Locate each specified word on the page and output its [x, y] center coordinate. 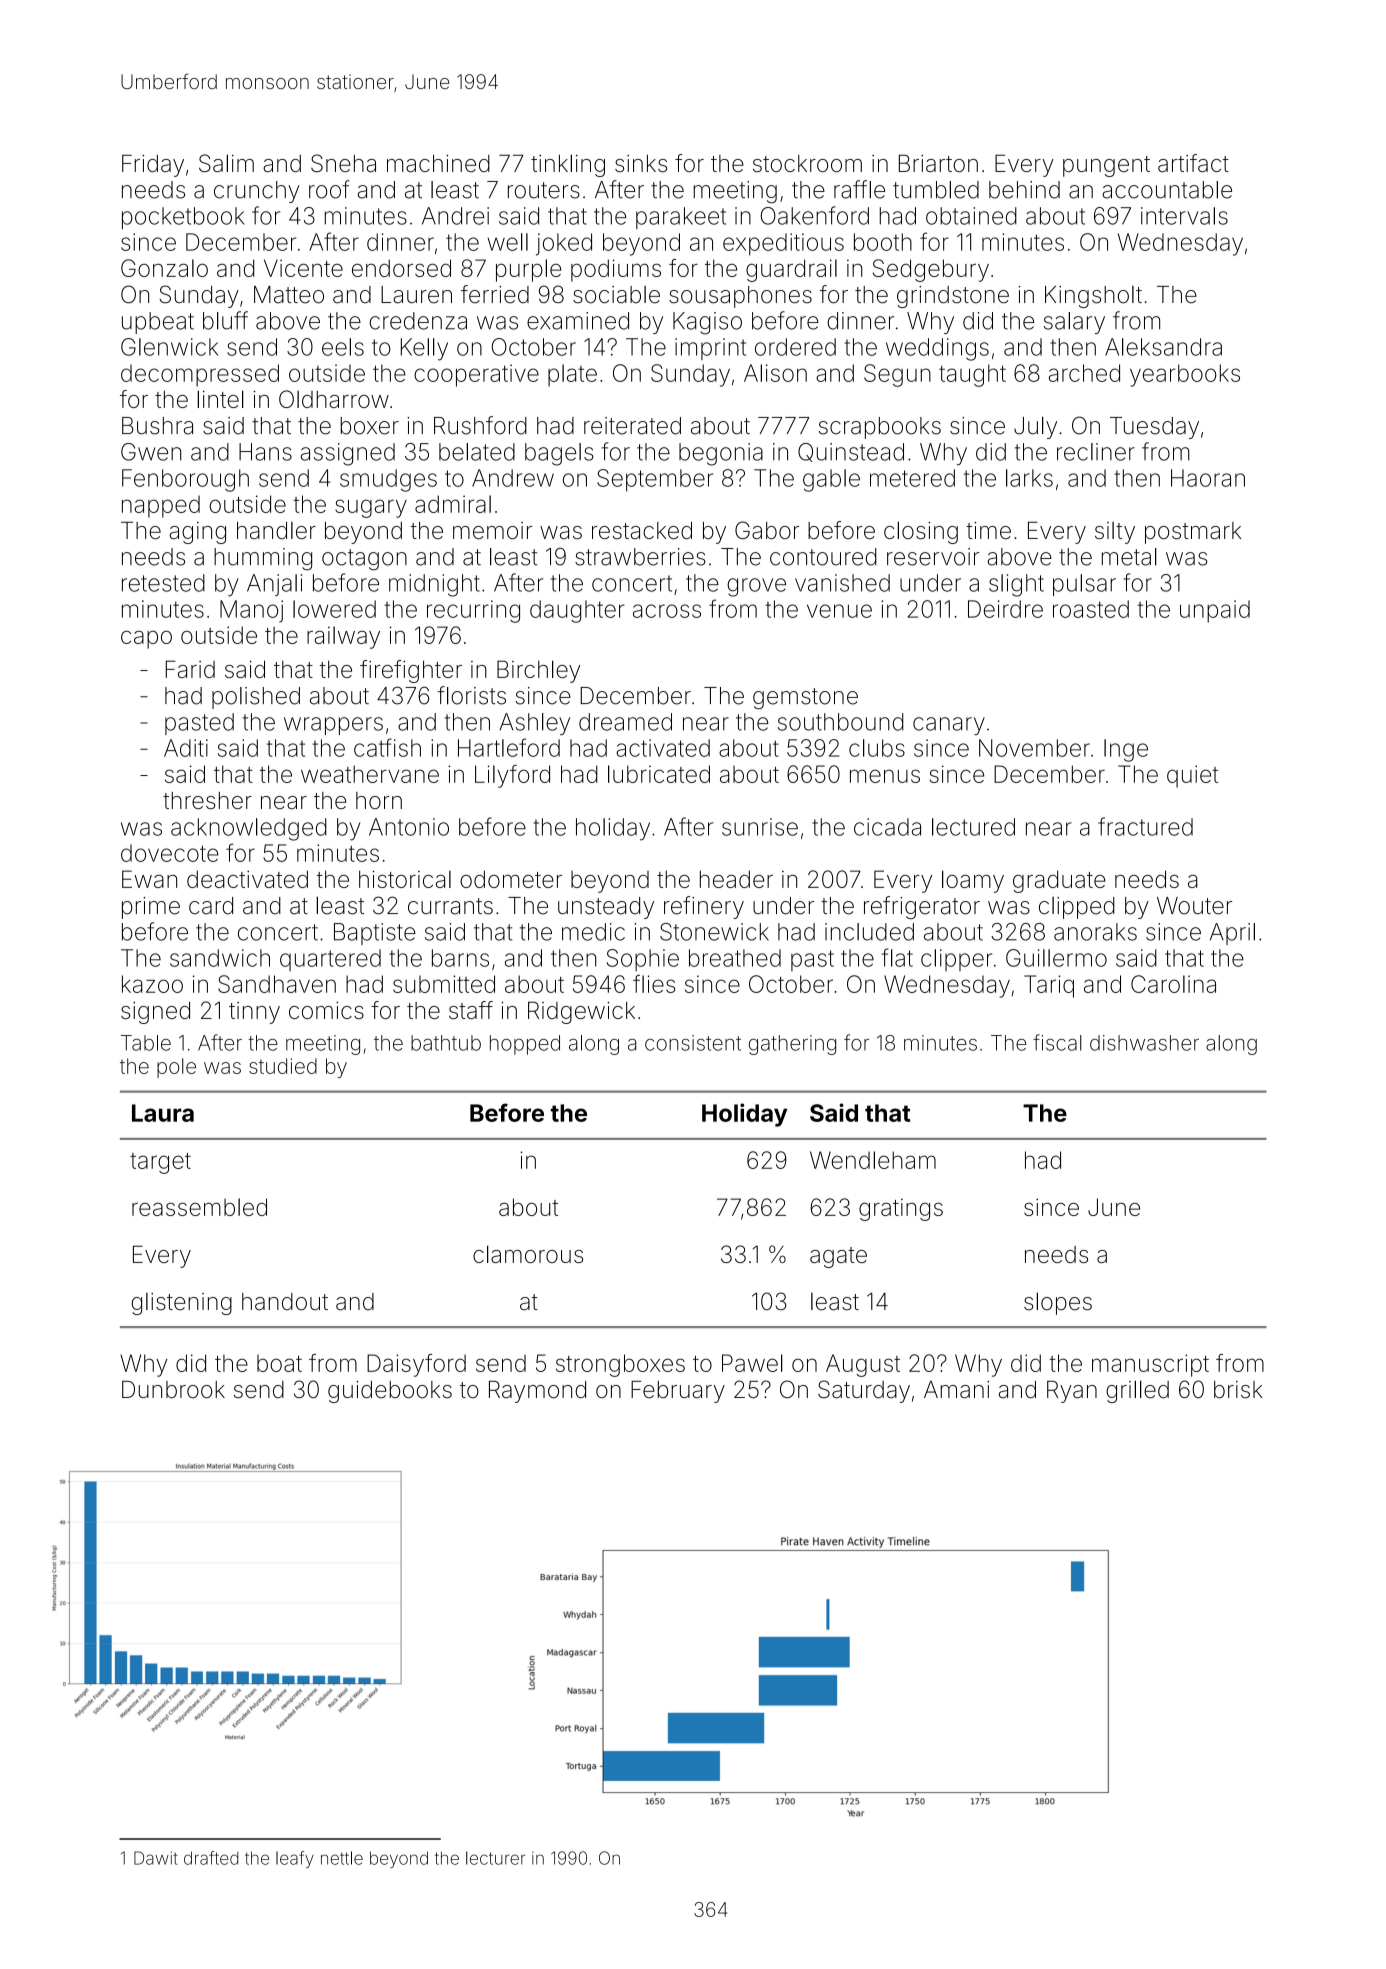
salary [1074, 323]
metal [1129, 557]
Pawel [752, 1363]
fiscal [1057, 1042]
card [211, 906]
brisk [1238, 1389]
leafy [295, 1859]
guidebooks [390, 1392]
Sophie [643, 960]
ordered [795, 347]
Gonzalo [164, 268]
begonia [721, 454]
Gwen [151, 452]
